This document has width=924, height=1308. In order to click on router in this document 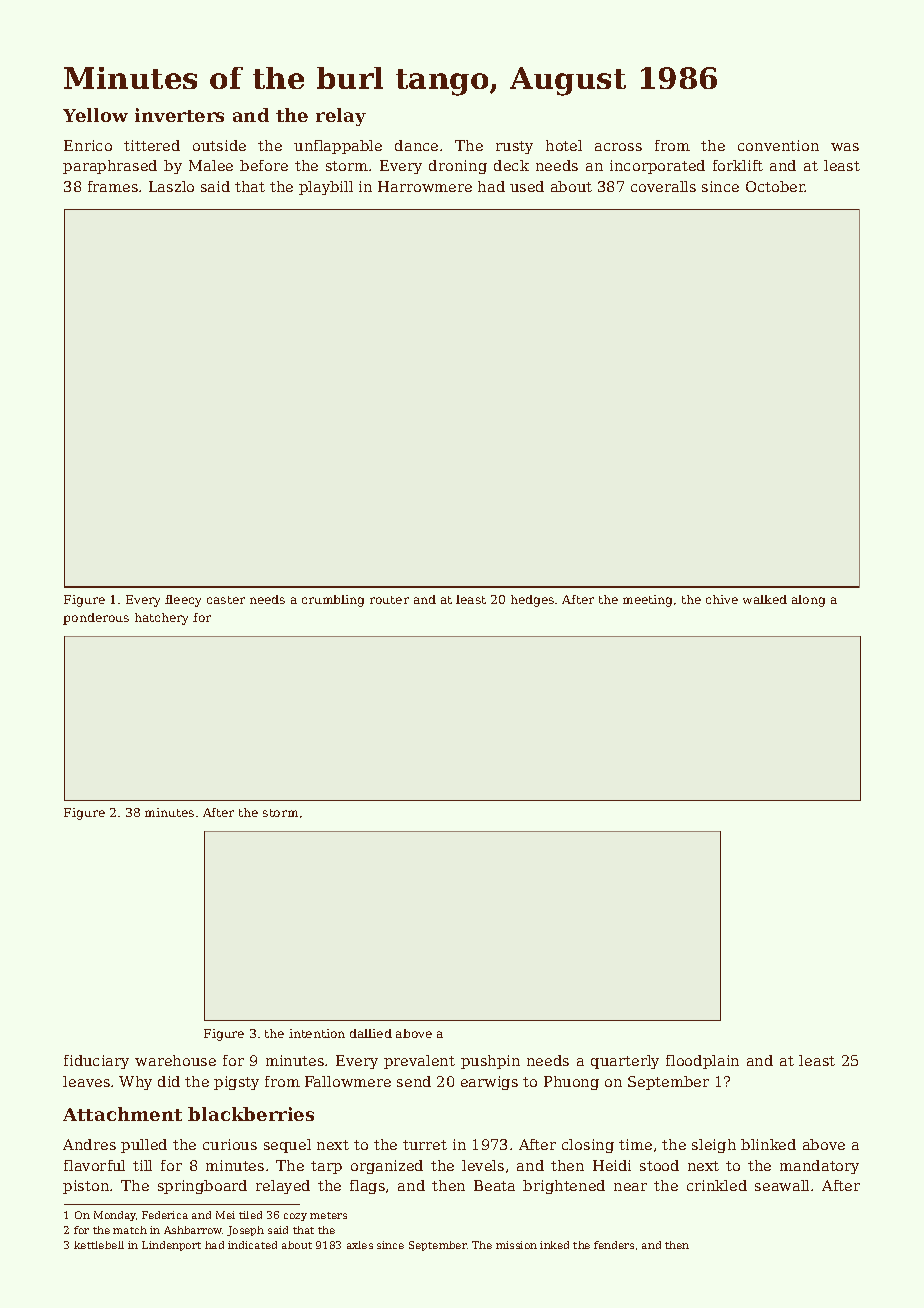, I will do `click(389, 600)`.
